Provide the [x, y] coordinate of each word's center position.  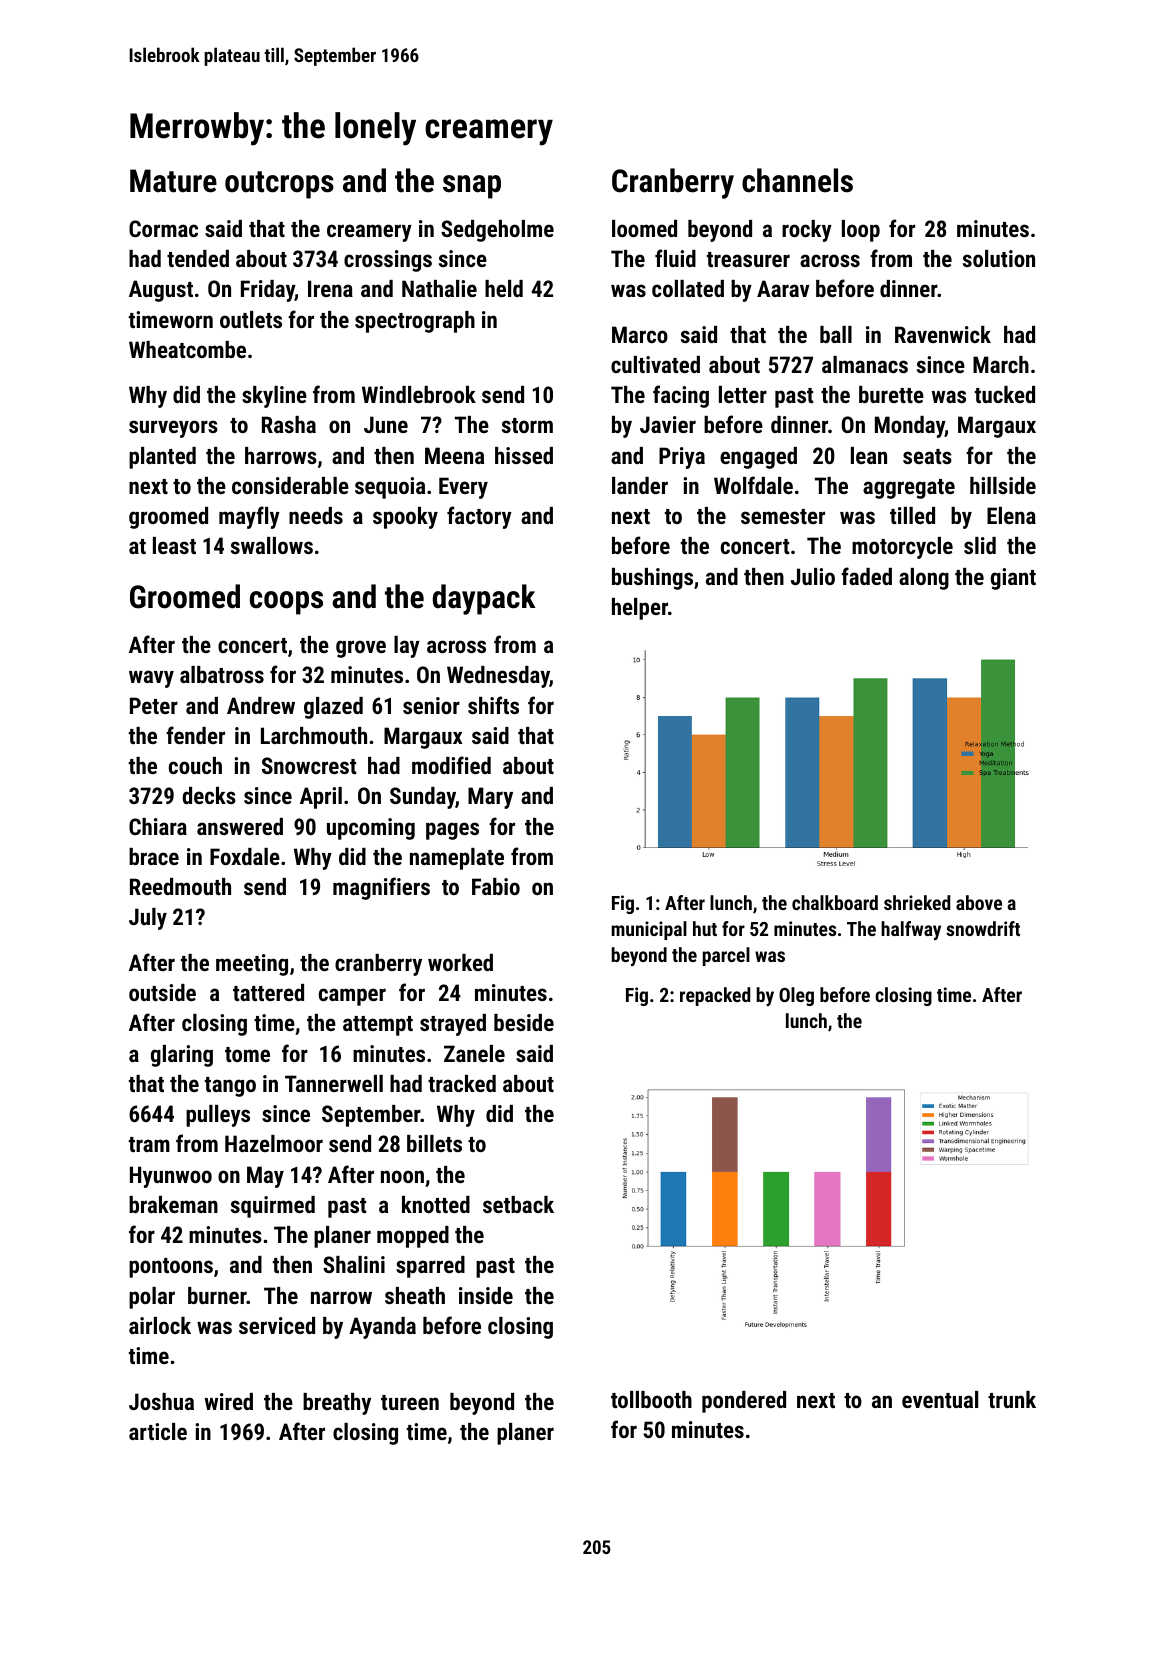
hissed [524, 455]
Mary [490, 798]
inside [486, 1295]
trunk [1012, 1399]
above [979, 902]
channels [797, 180]
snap [472, 187]
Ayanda [382, 1328]
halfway [911, 930]
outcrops [279, 185]
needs [316, 515]
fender [195, 735]
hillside [1003, 485]
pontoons [171, 1268]
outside [162, 992]
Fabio [496, 886]
